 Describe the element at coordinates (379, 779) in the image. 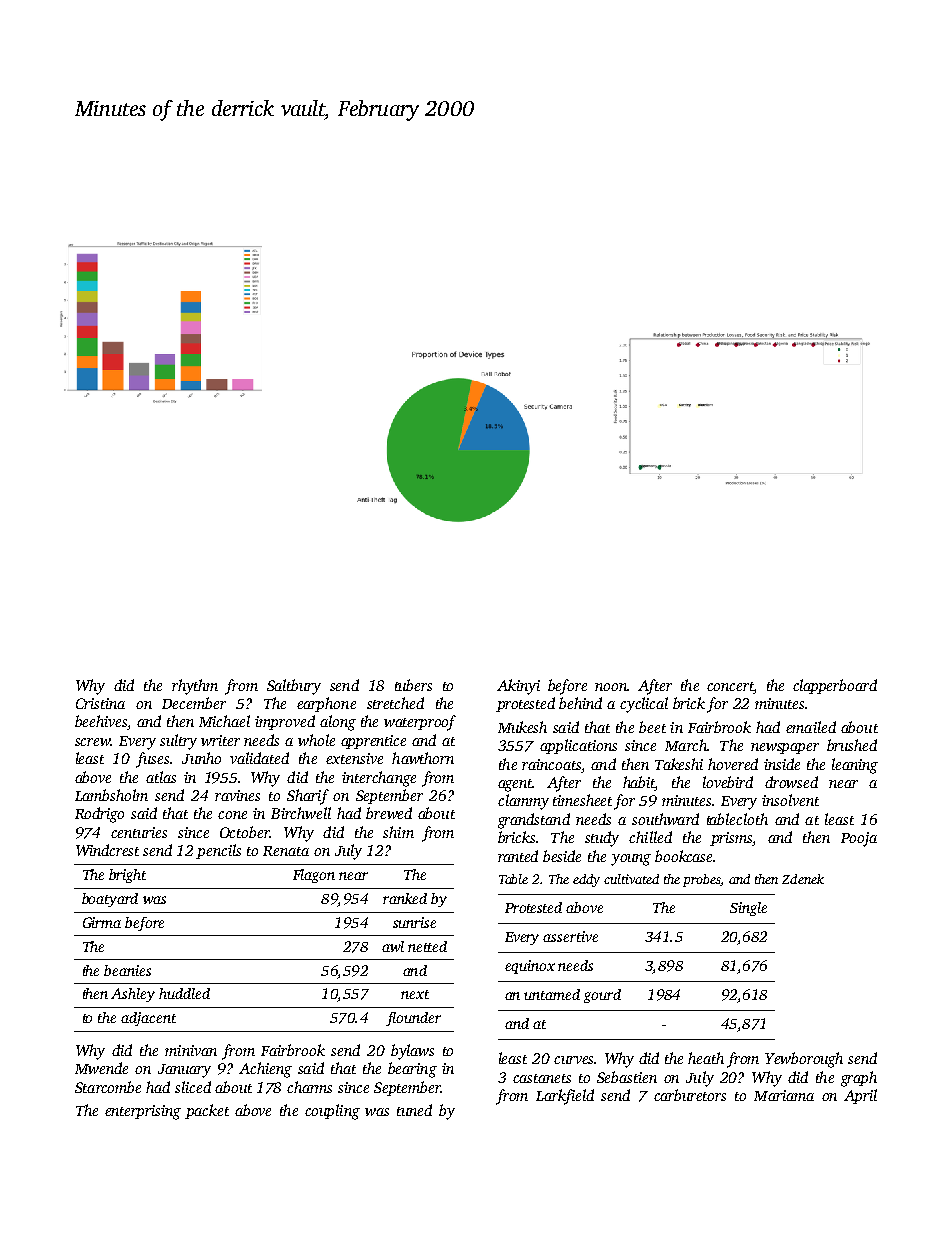

I see `interchange` at that location.
